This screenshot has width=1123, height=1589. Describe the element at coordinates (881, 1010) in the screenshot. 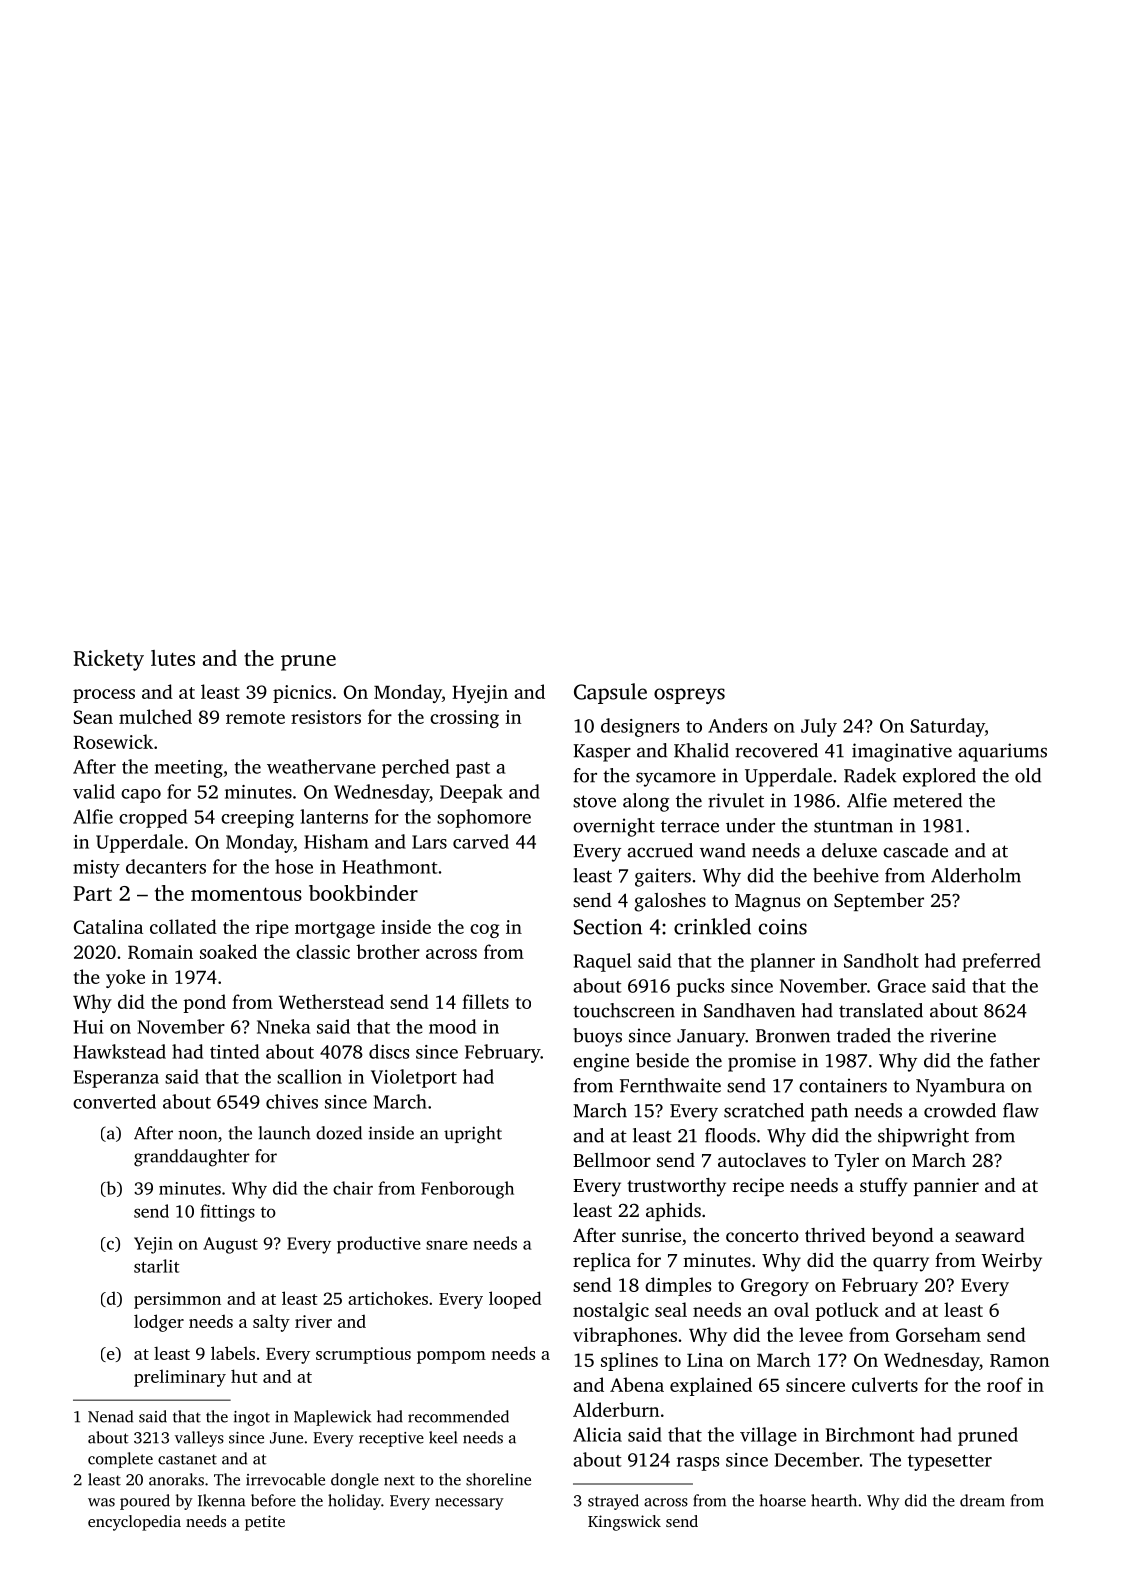

I see `translated` at that location.
